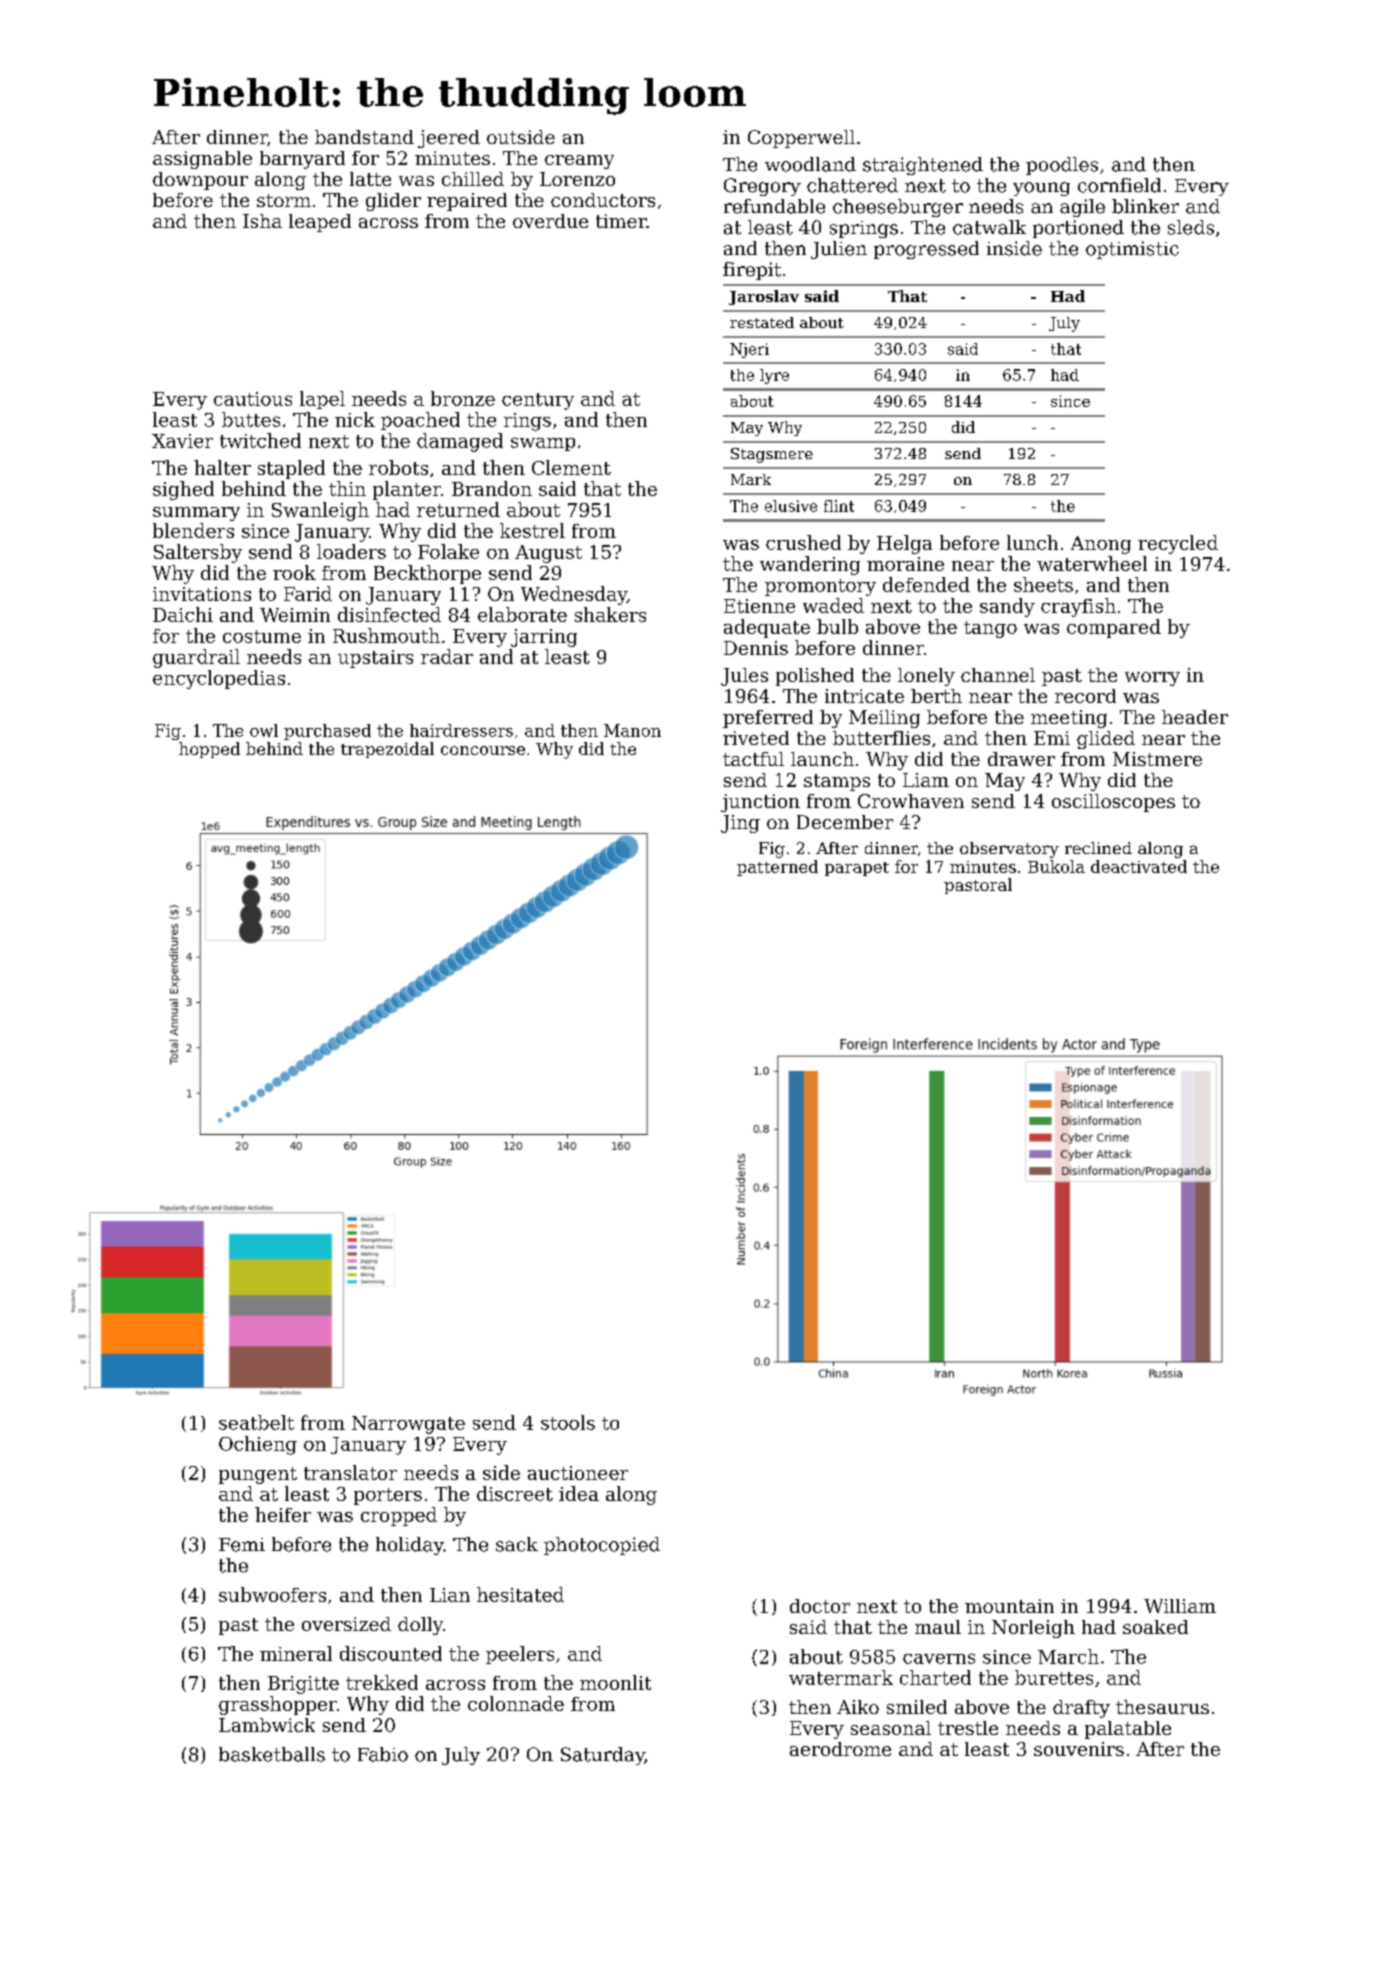 The width and height of the screenshot is (1386, 1969). I want to click on palatable, so click(1128, 1730).
